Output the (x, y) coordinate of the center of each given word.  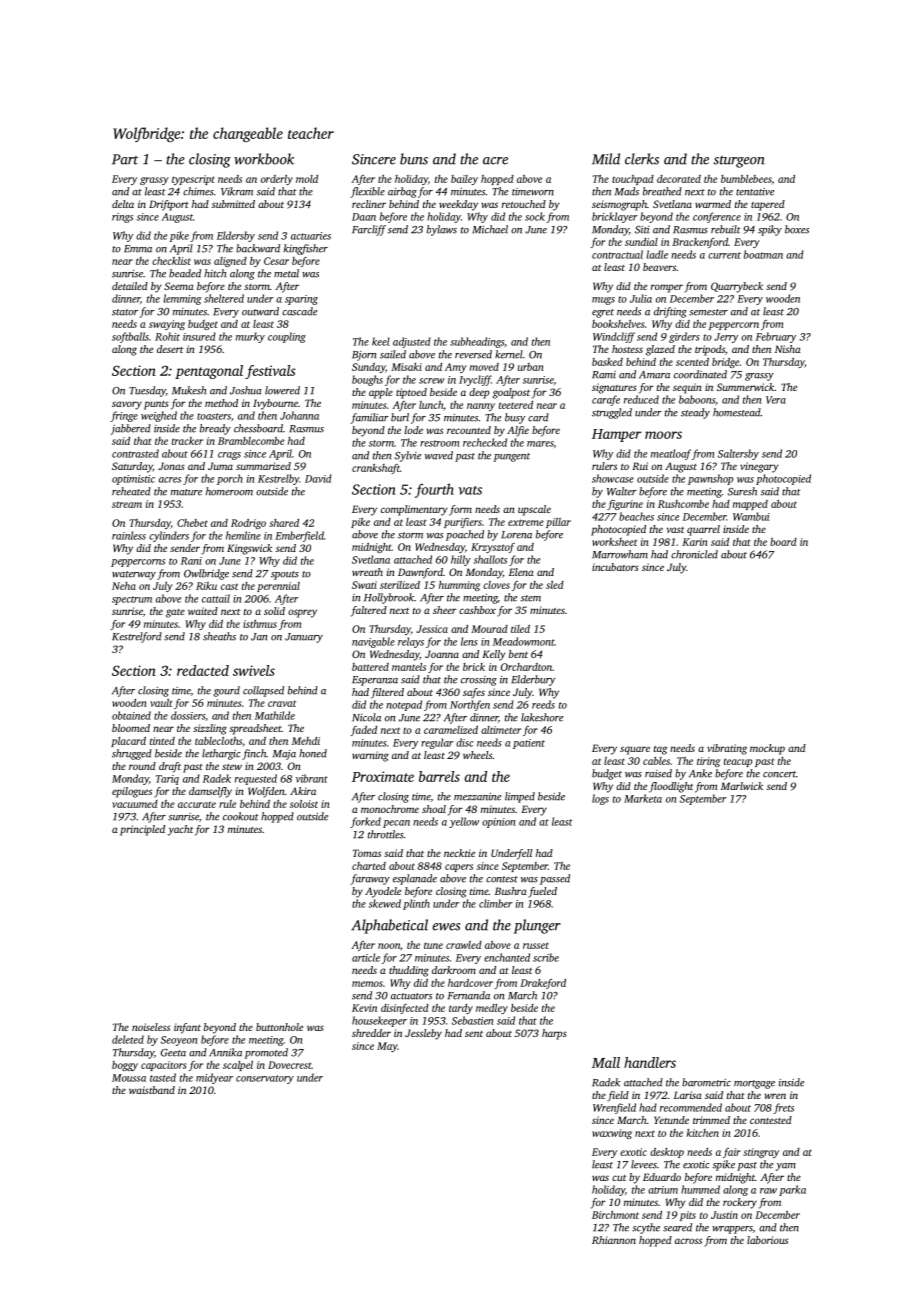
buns (414, 159)
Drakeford (543, 984)
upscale (534, 510)
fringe (124, 416)
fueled (542, 892)
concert (779, 774)
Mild (606, 159)
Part (125, 159)
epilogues (132, 792)
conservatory (265, 1079)
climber (496, 903)
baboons (697, 399)
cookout (241, 816)
